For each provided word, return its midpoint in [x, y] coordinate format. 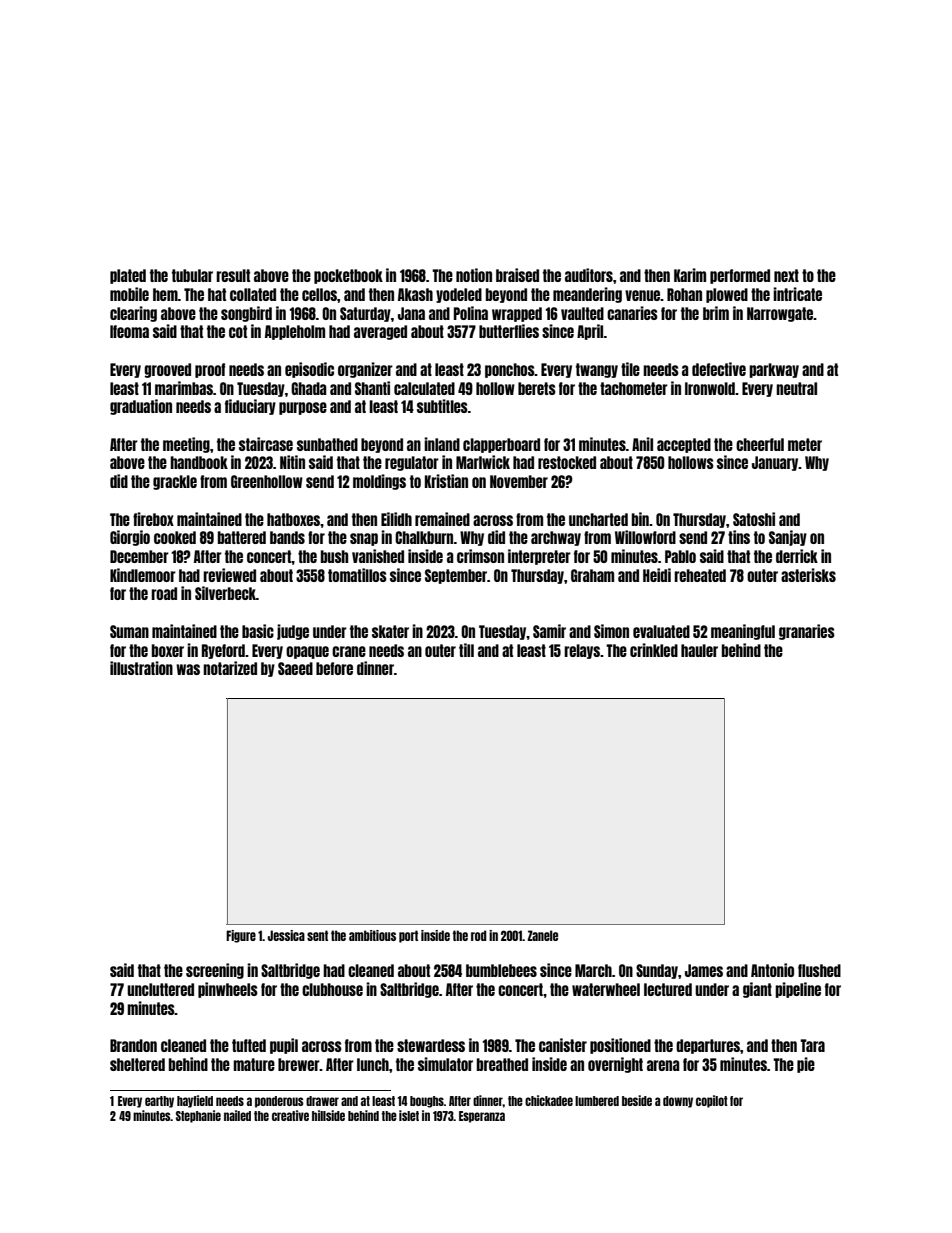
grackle [175, 482]
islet [409, 1115]
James [704, 970]
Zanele [543, 935]
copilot [712, 1101]
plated [128, 276]
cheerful [760, 444]
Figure [241, 936]
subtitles [442, 406]
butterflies [509, 331]
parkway [774, 370]
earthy [159, 1102]
